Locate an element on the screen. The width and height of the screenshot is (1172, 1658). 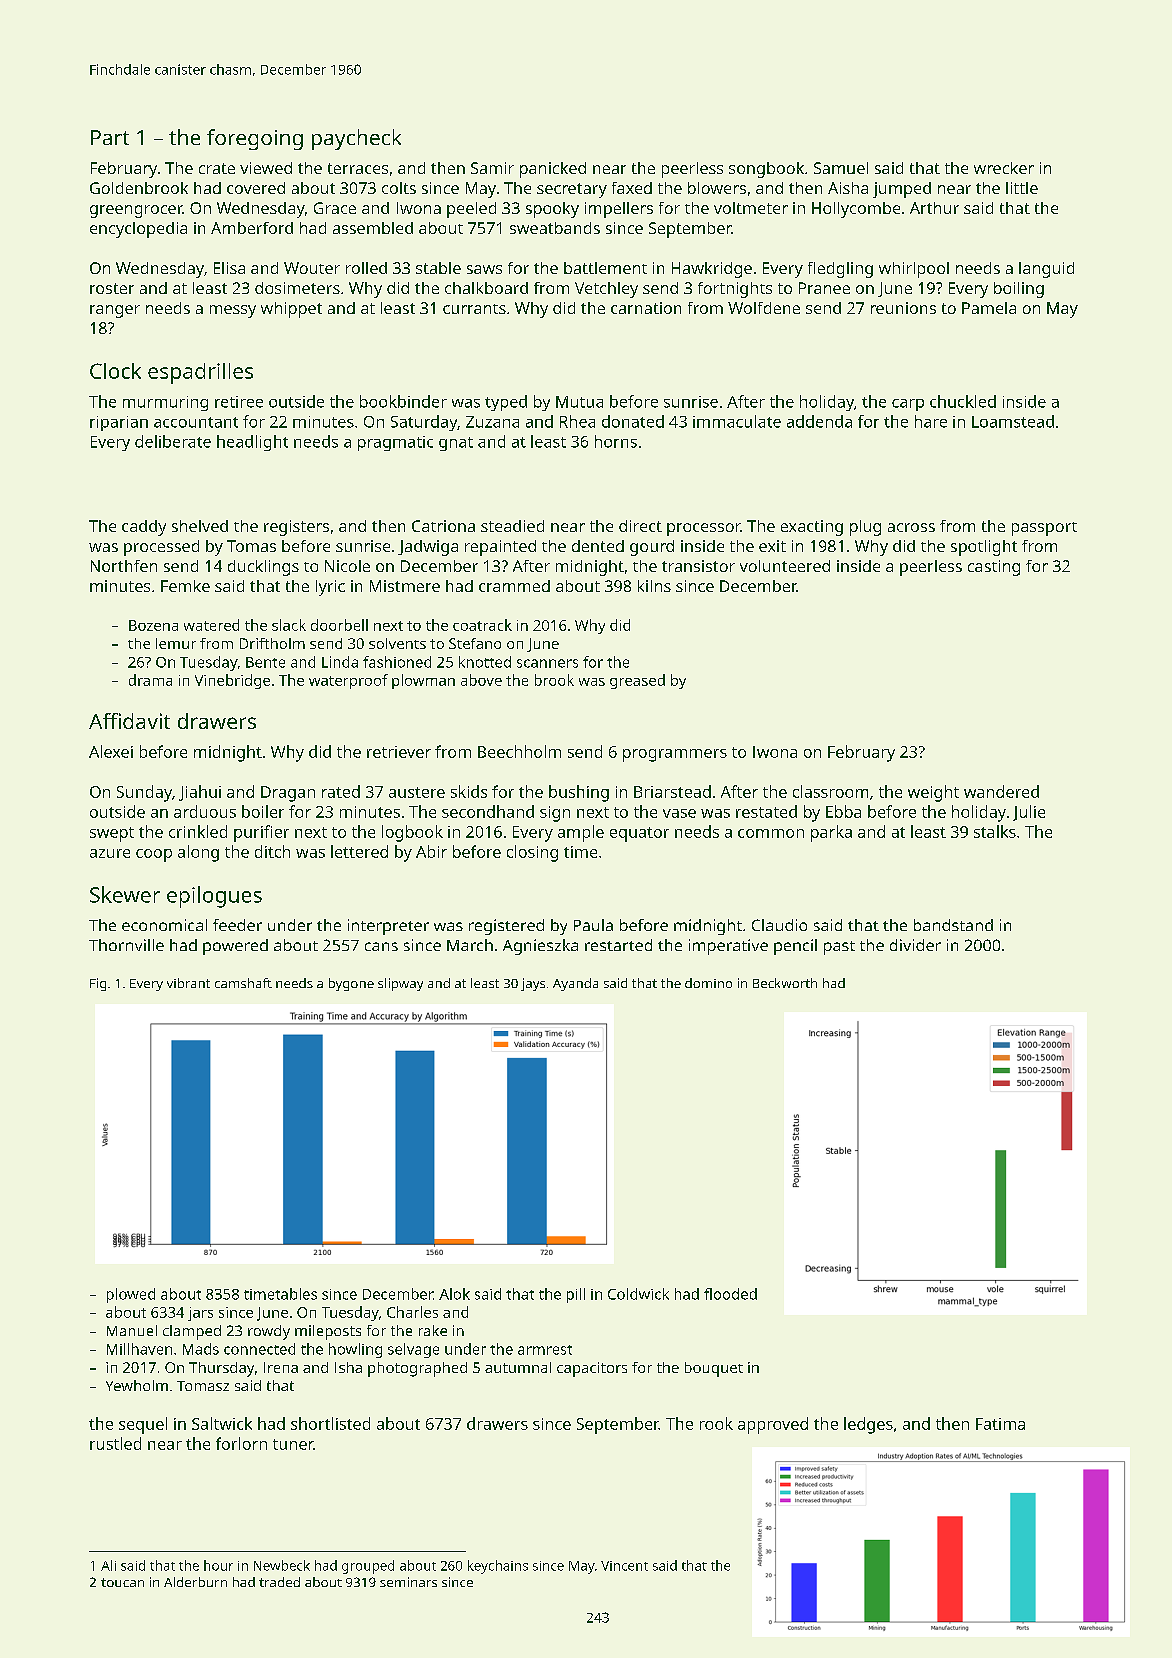
traded is located at coordinates (279, 1582).
